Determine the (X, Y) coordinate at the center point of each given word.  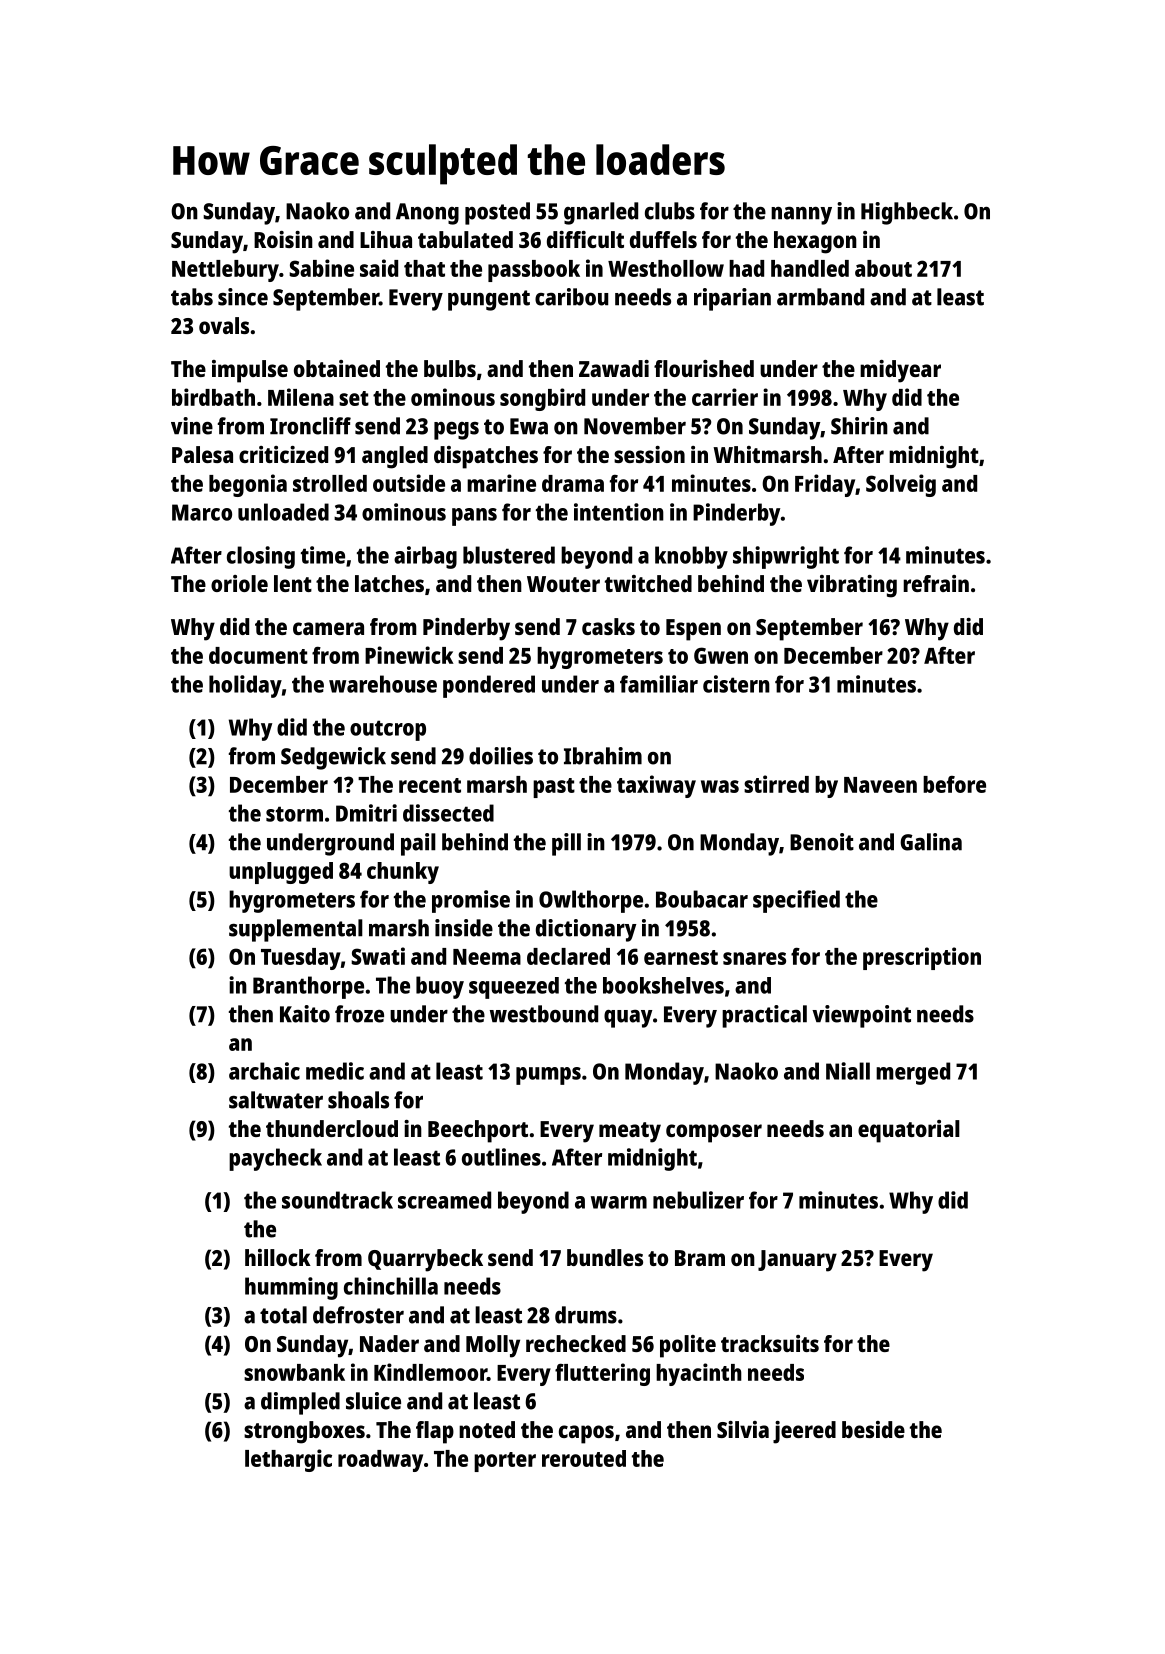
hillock (278, 1257)
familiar (659, 684)
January (797, 1261)
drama (573, 483)
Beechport (478, 1131)
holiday (245, 686)
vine (192, 426)
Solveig (901, 485)
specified (796, 901)
